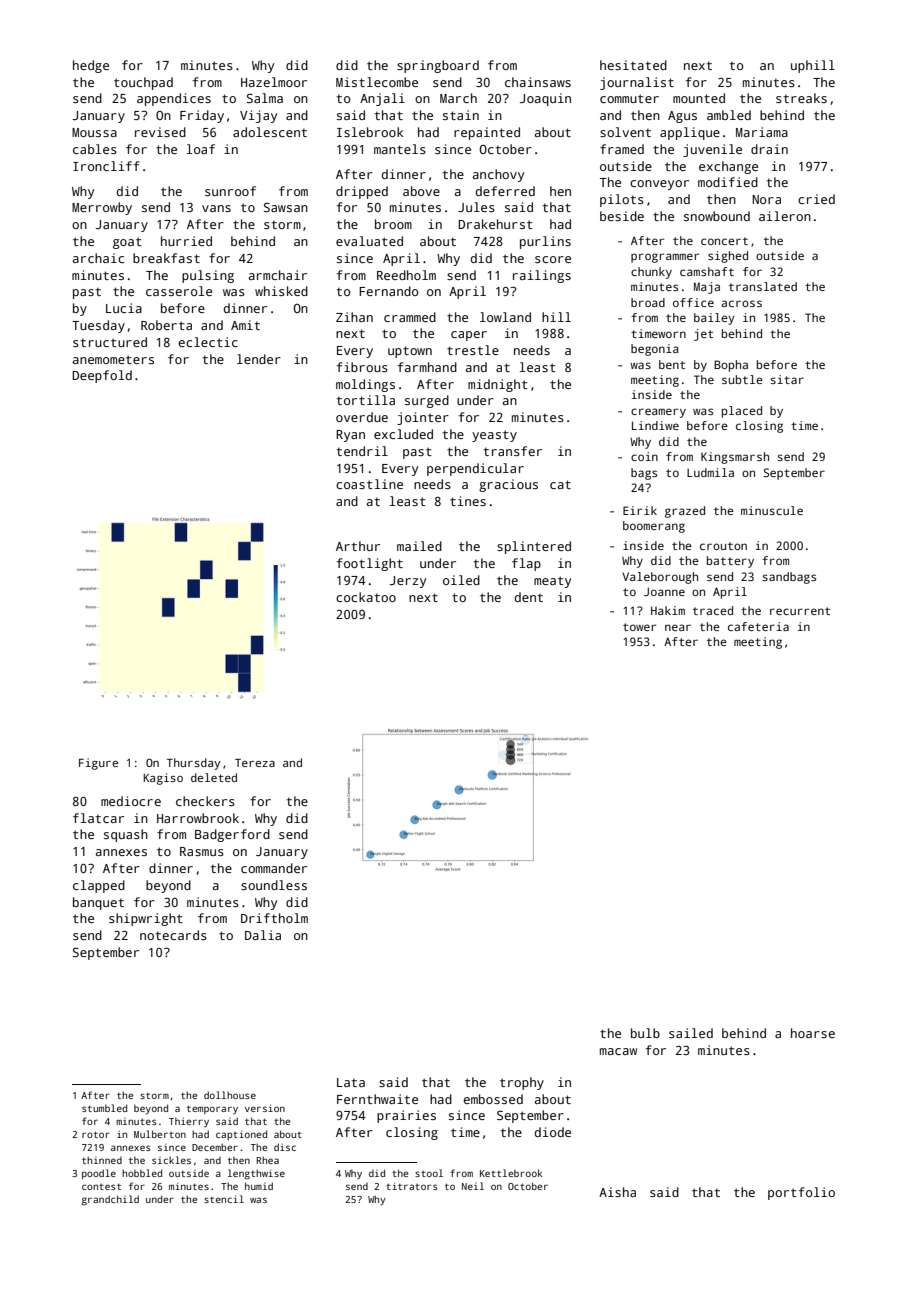 The image size is (908, 1316). Describe the element at coordinates (801, 1193) in the screenshot. I see `portfolio` at that location.
